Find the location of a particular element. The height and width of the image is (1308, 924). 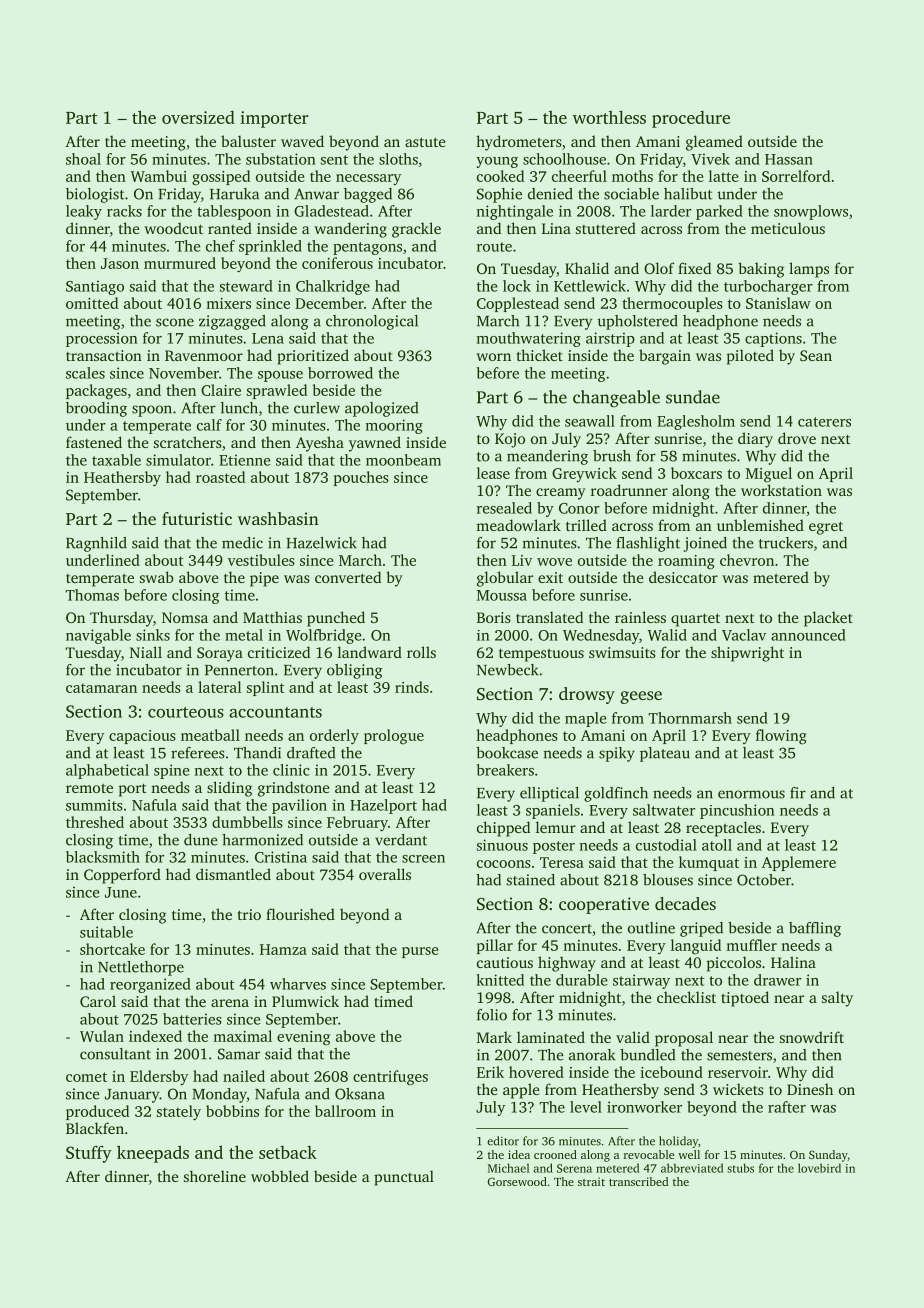

Eaglesholm is located at coordinates (696, 422).
